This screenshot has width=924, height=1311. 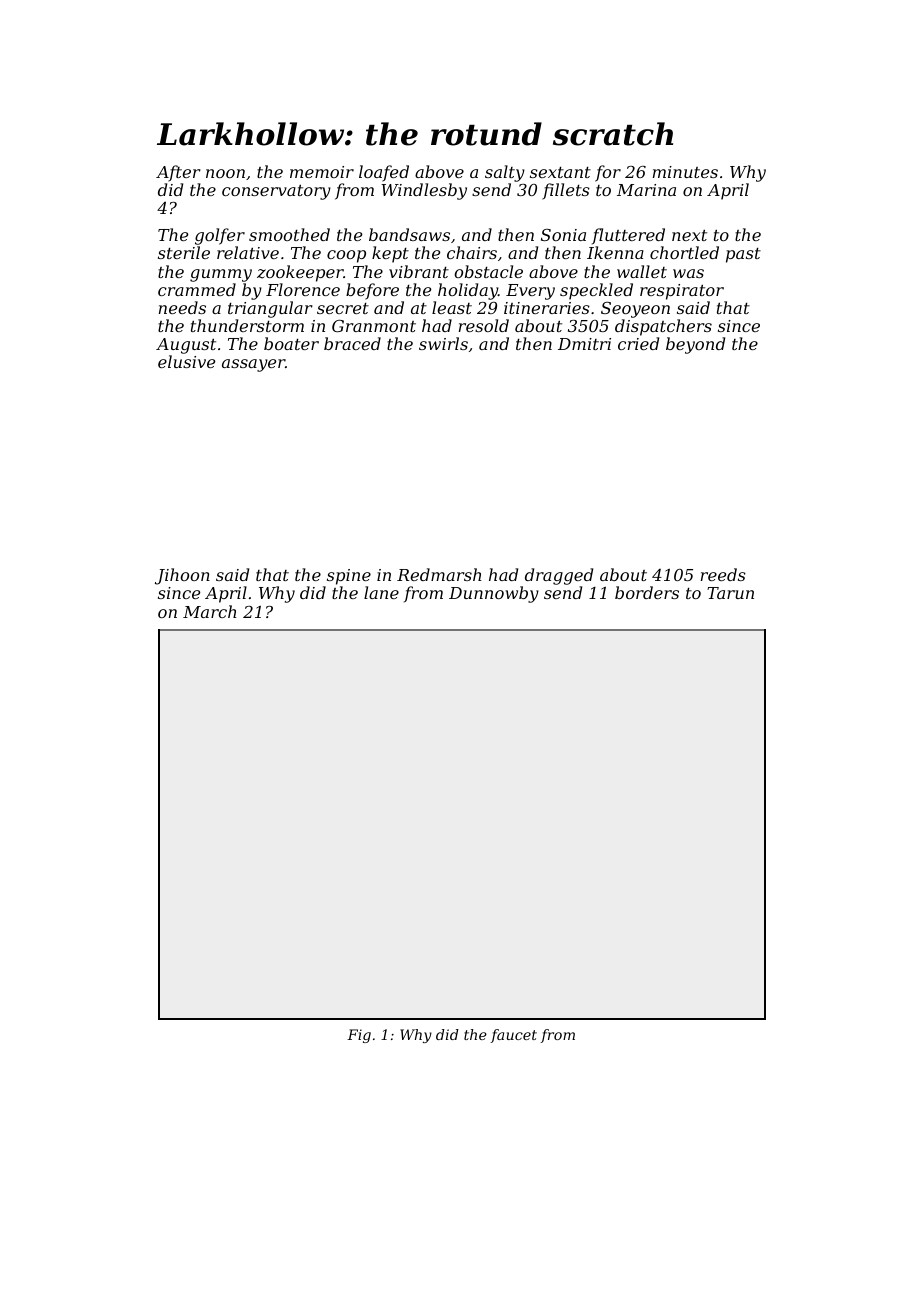 I want to click on noon, so click(x=225, y=173).
